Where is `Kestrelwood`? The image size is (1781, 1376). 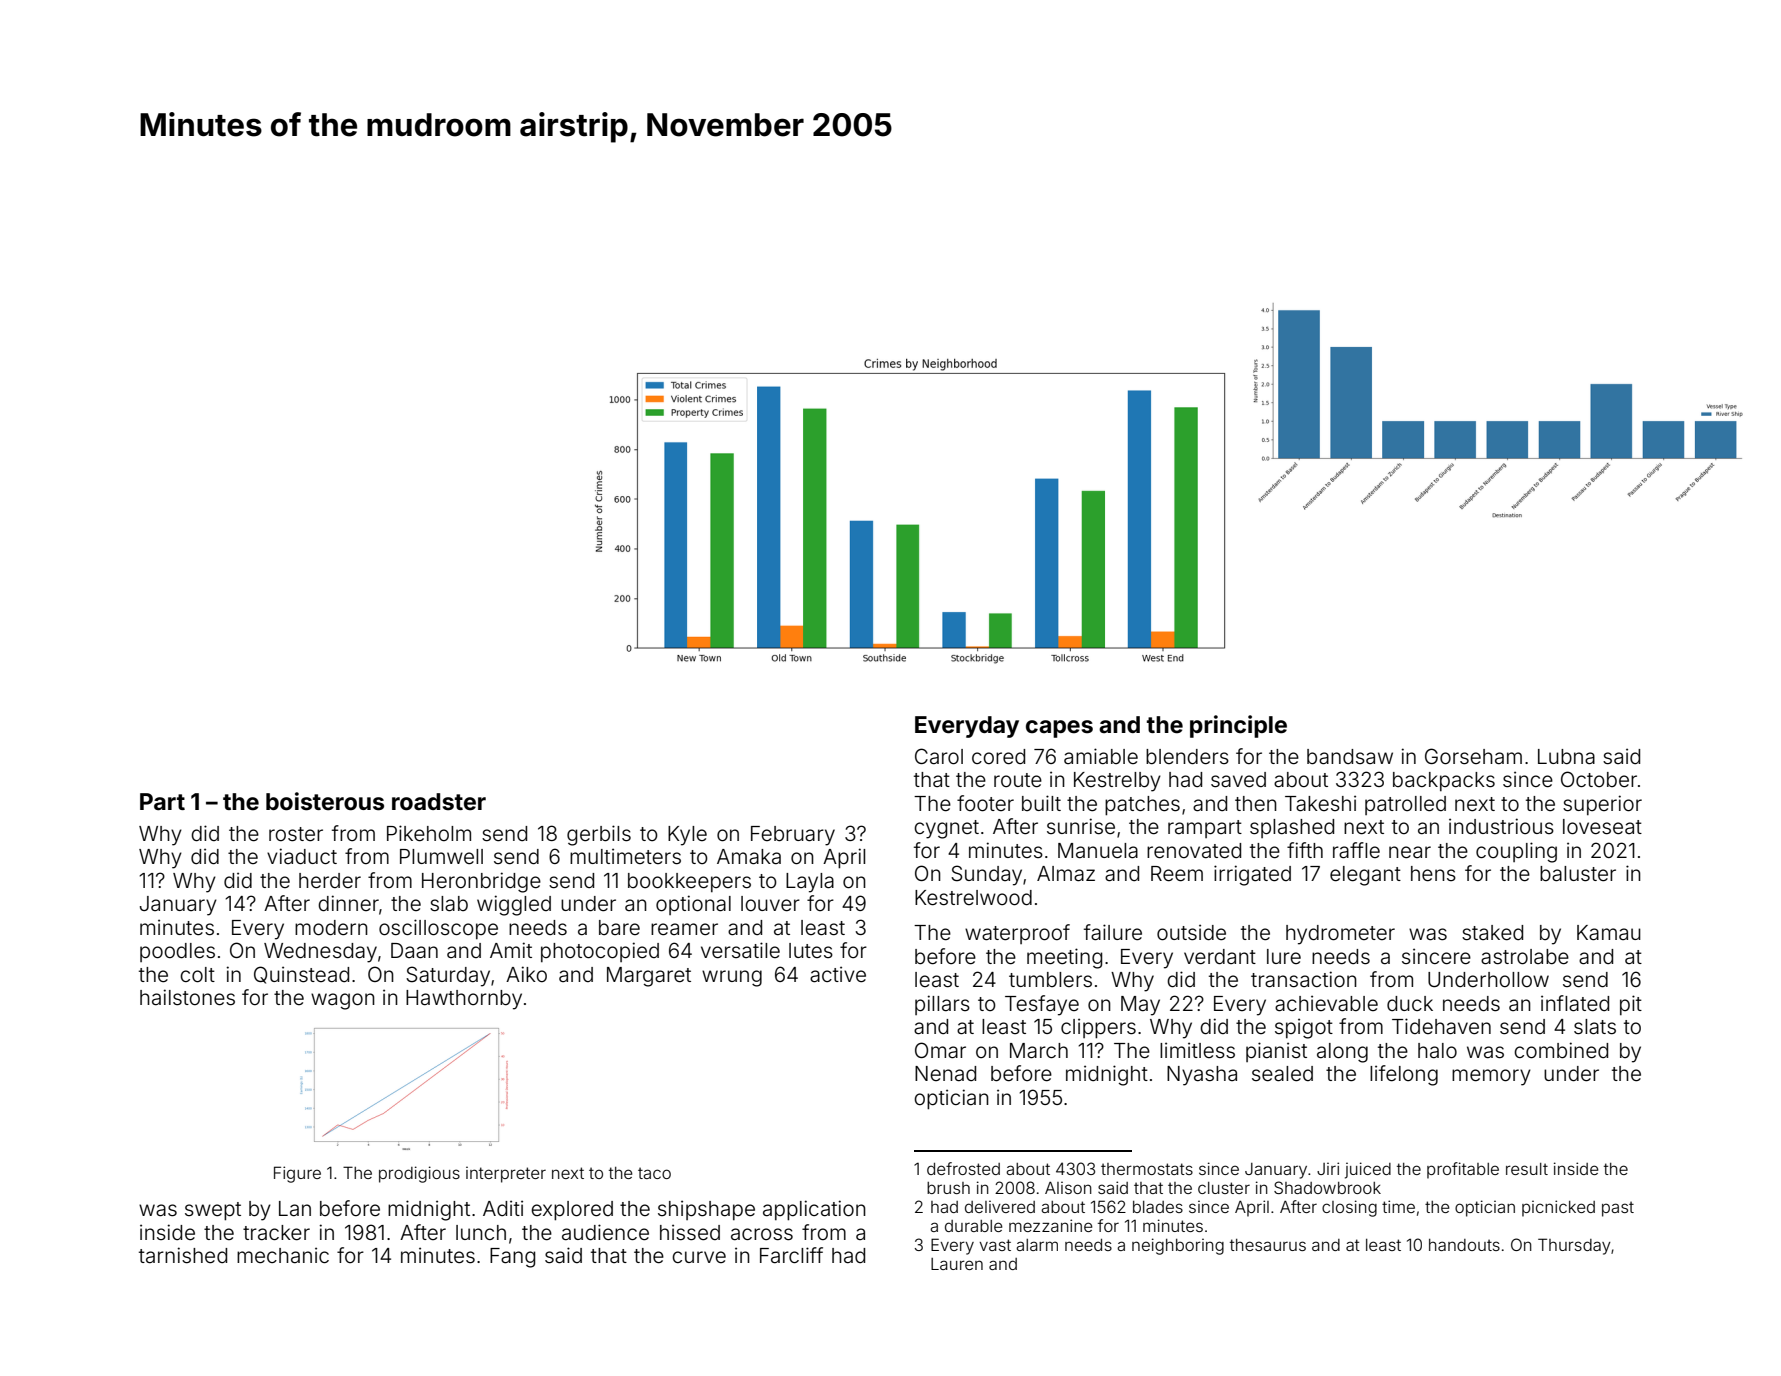 Kestrelwood is located at coordinates (973, 898).
